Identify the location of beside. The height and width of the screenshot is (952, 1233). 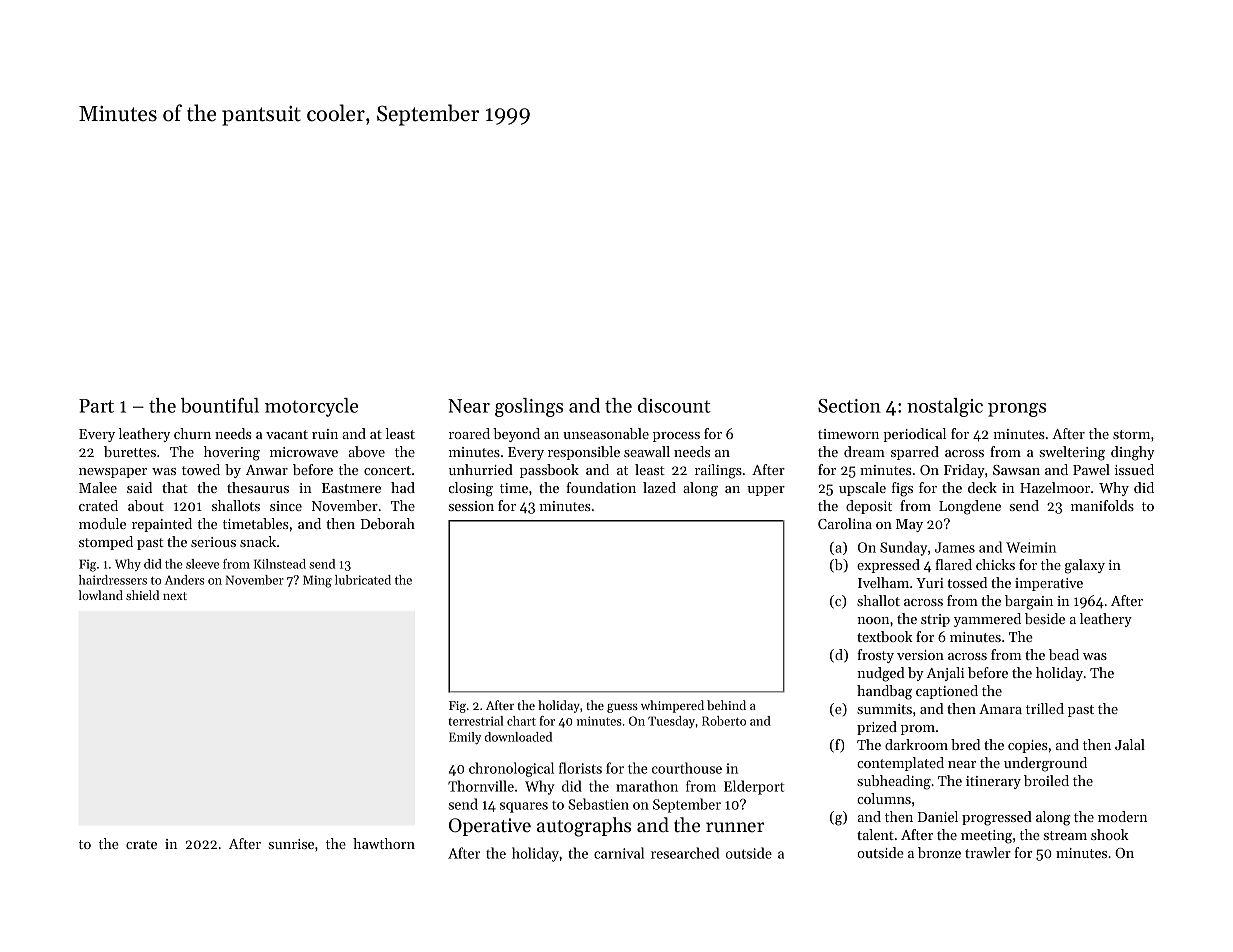
(1045, 618).
